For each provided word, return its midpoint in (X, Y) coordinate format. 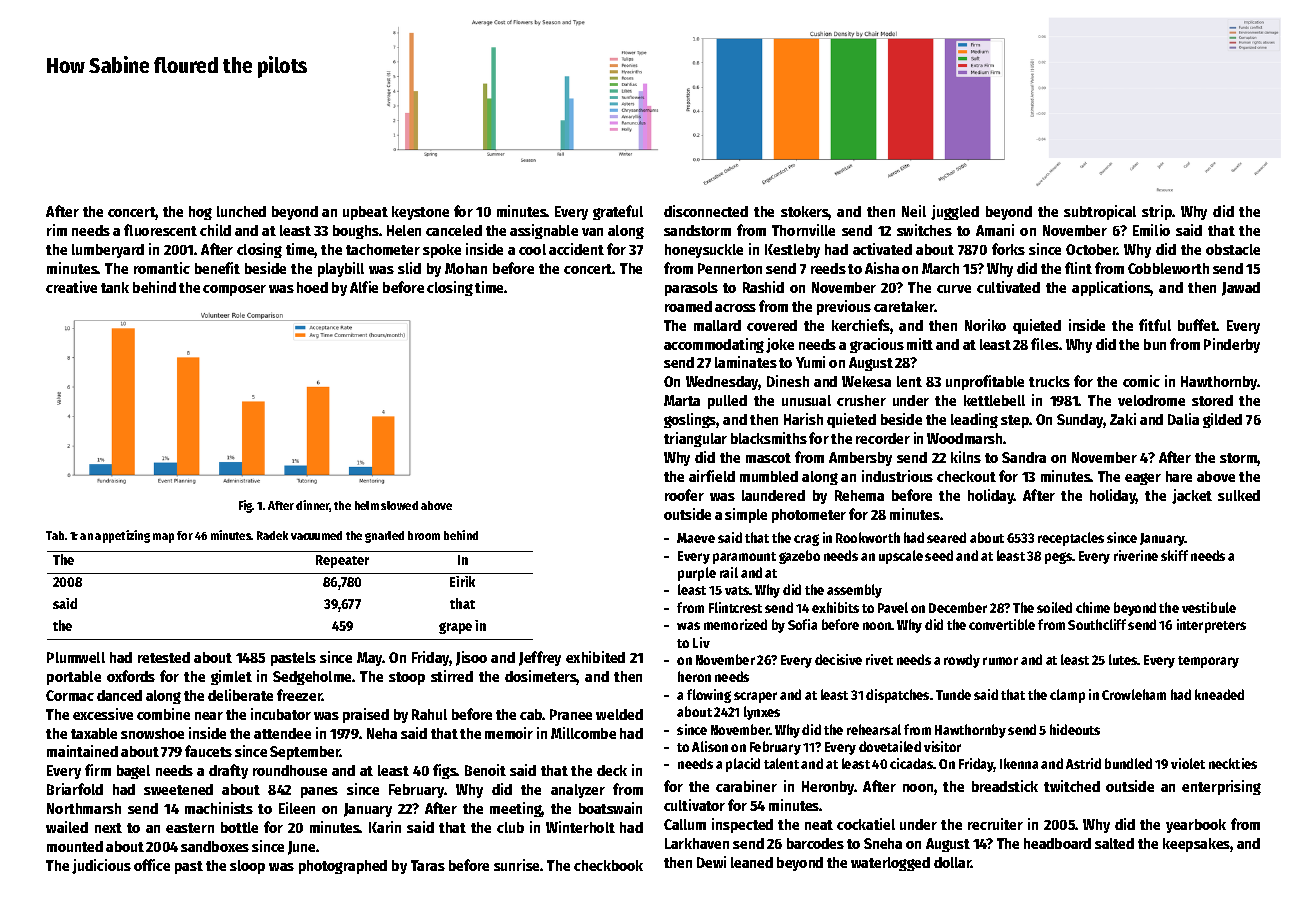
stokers (805, 213)
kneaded (1219, 694)
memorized (735, 624)
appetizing (122, 536)
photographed (343, 867)
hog (200, 213)
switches (924, 230)
